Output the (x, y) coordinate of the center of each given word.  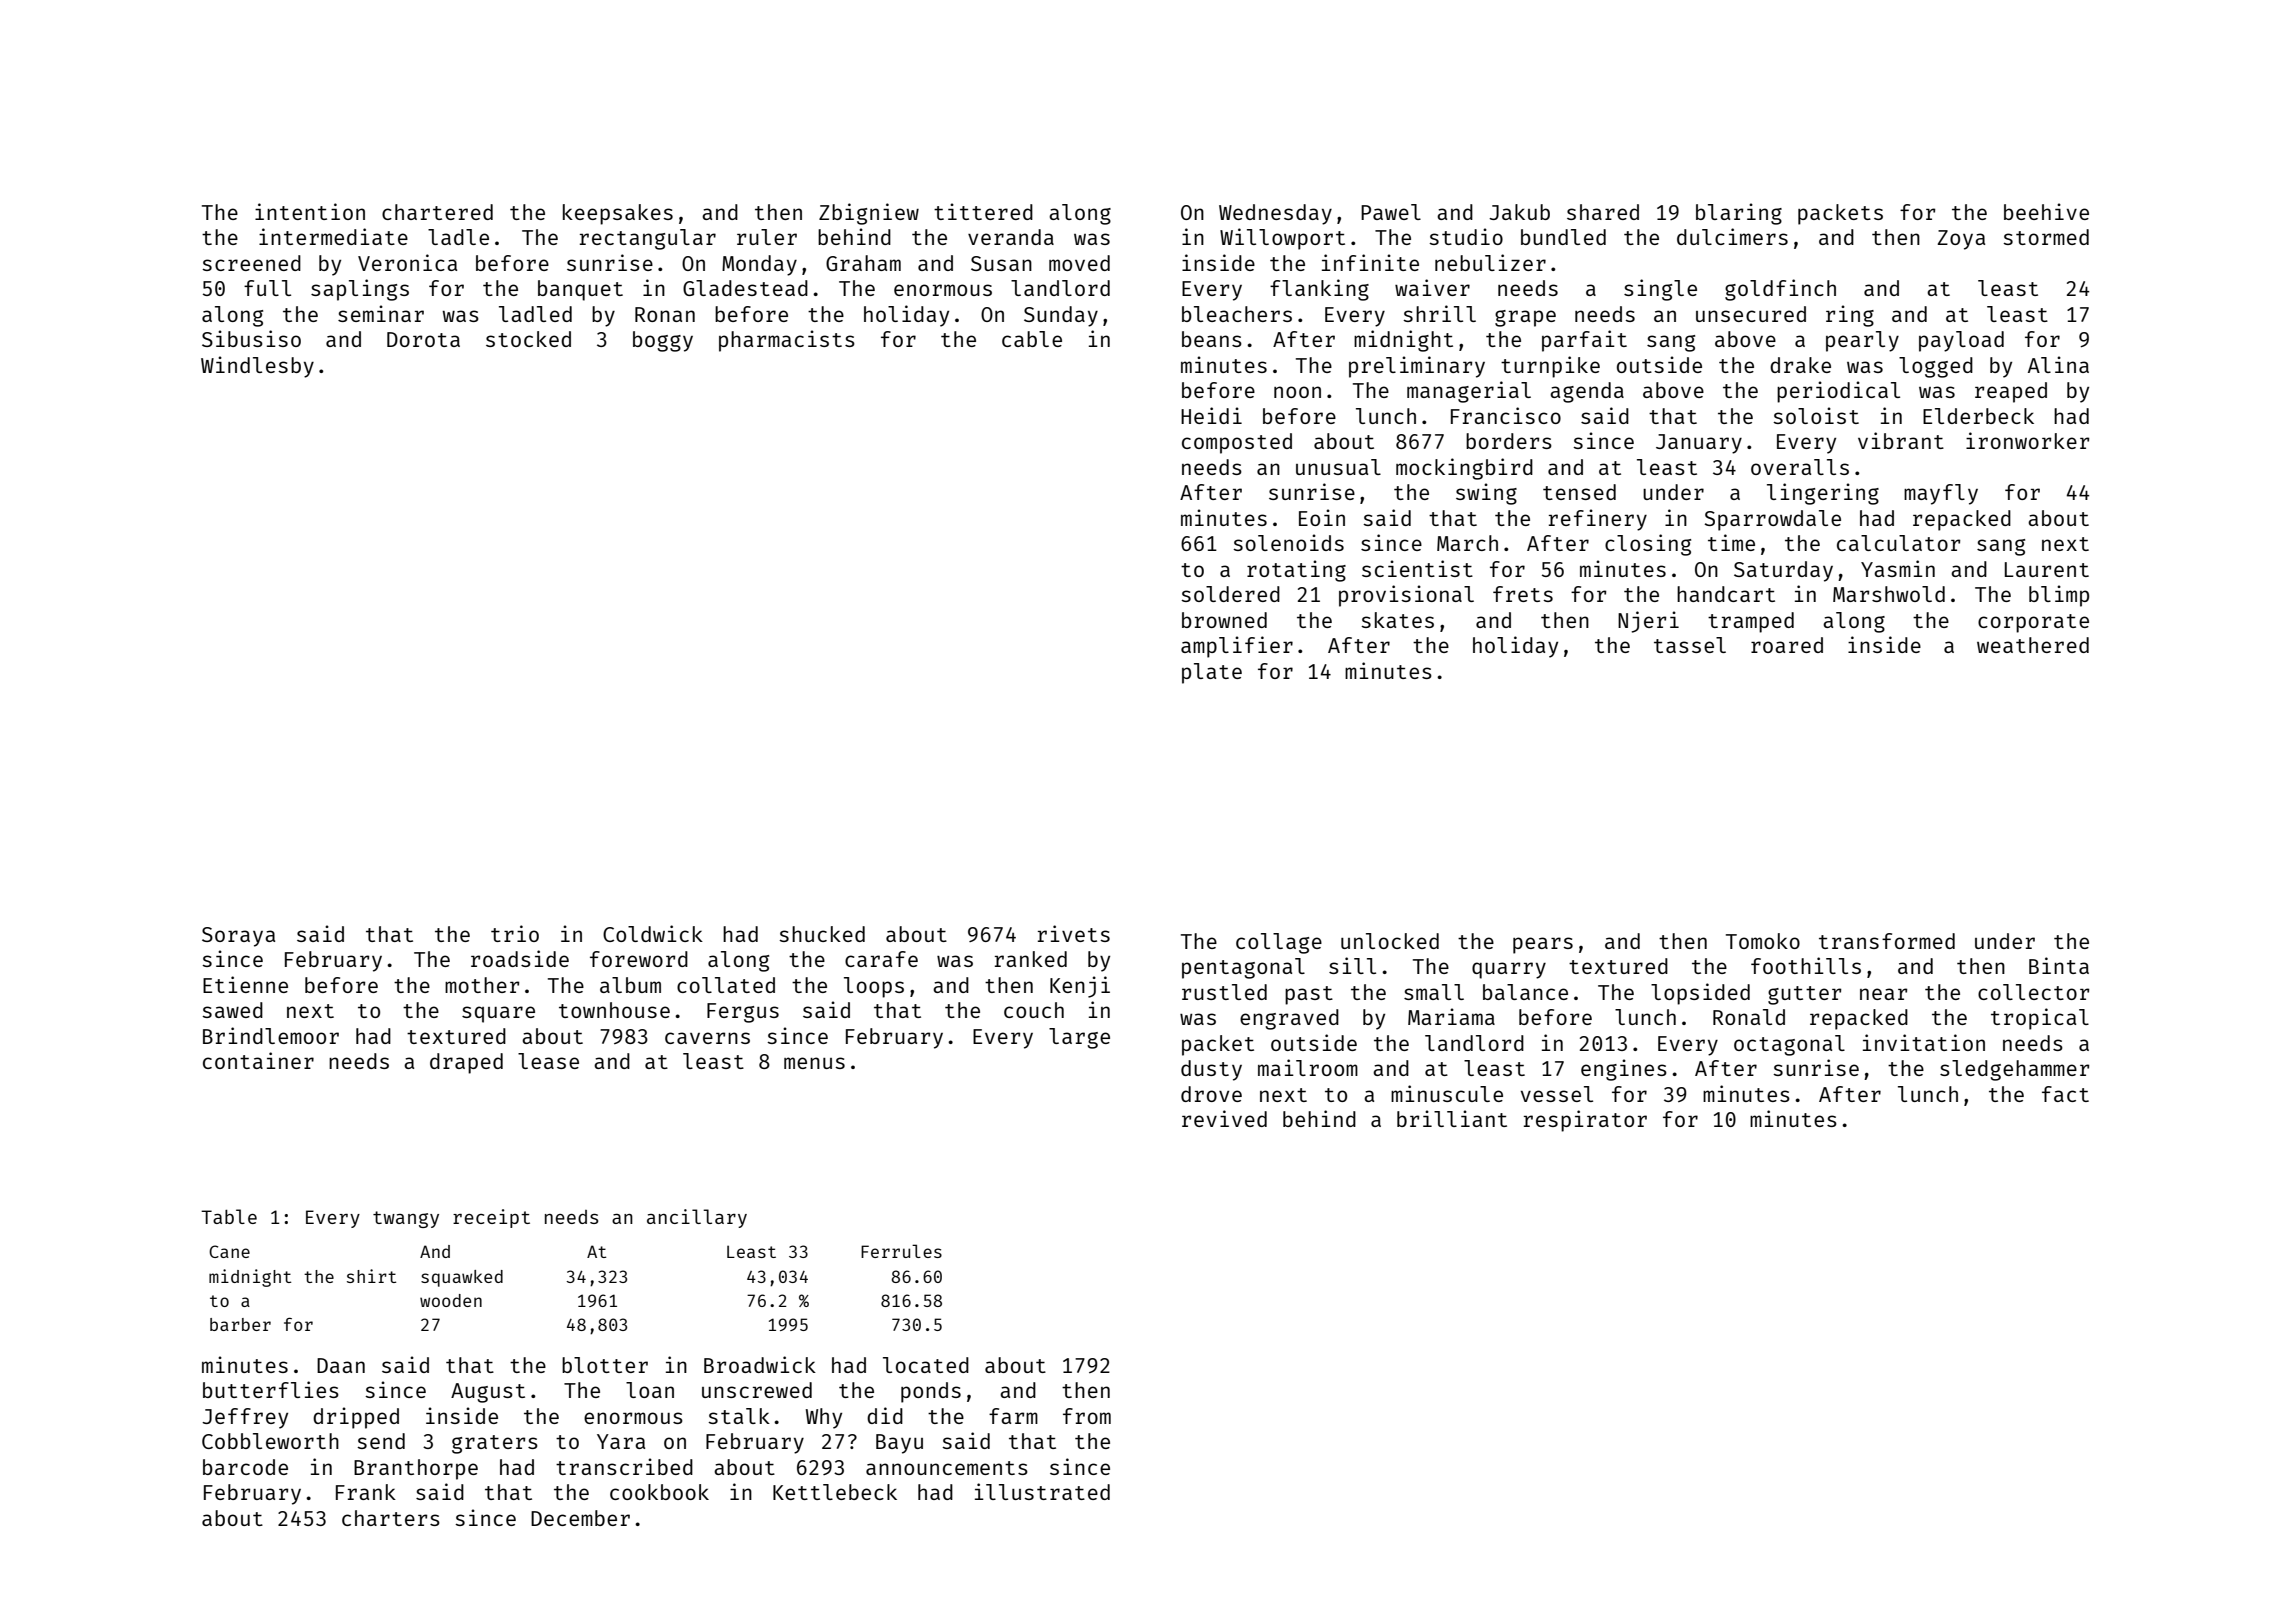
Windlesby (257, 367)
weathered (2033, 645)
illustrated (1042, 1491)
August (488, 1393)
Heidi (1211, 415)
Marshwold (1889, 594)
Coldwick (653, 933)
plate (1212, 673)
